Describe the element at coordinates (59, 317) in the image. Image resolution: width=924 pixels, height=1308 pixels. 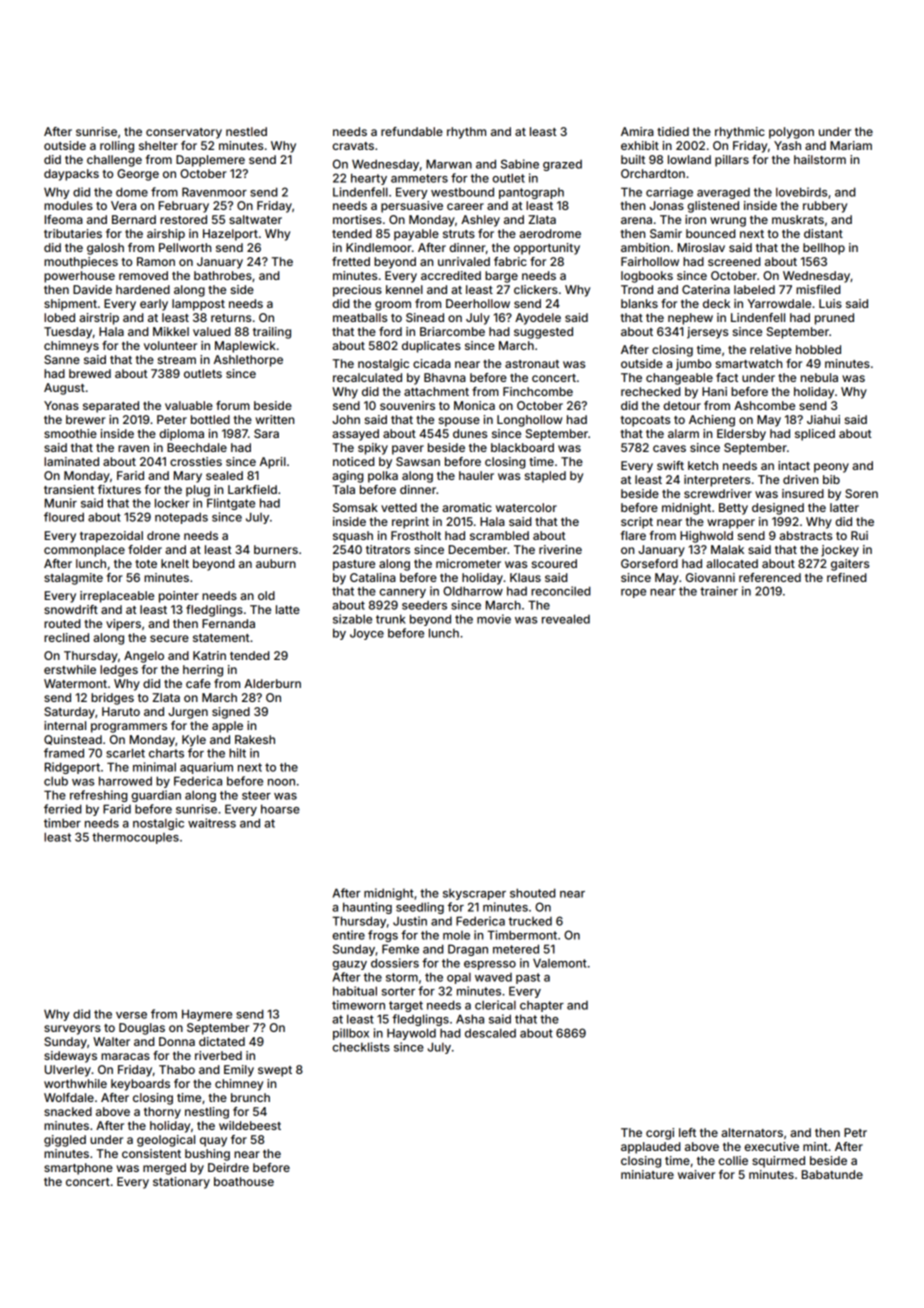
I see `lobed` at that location.
